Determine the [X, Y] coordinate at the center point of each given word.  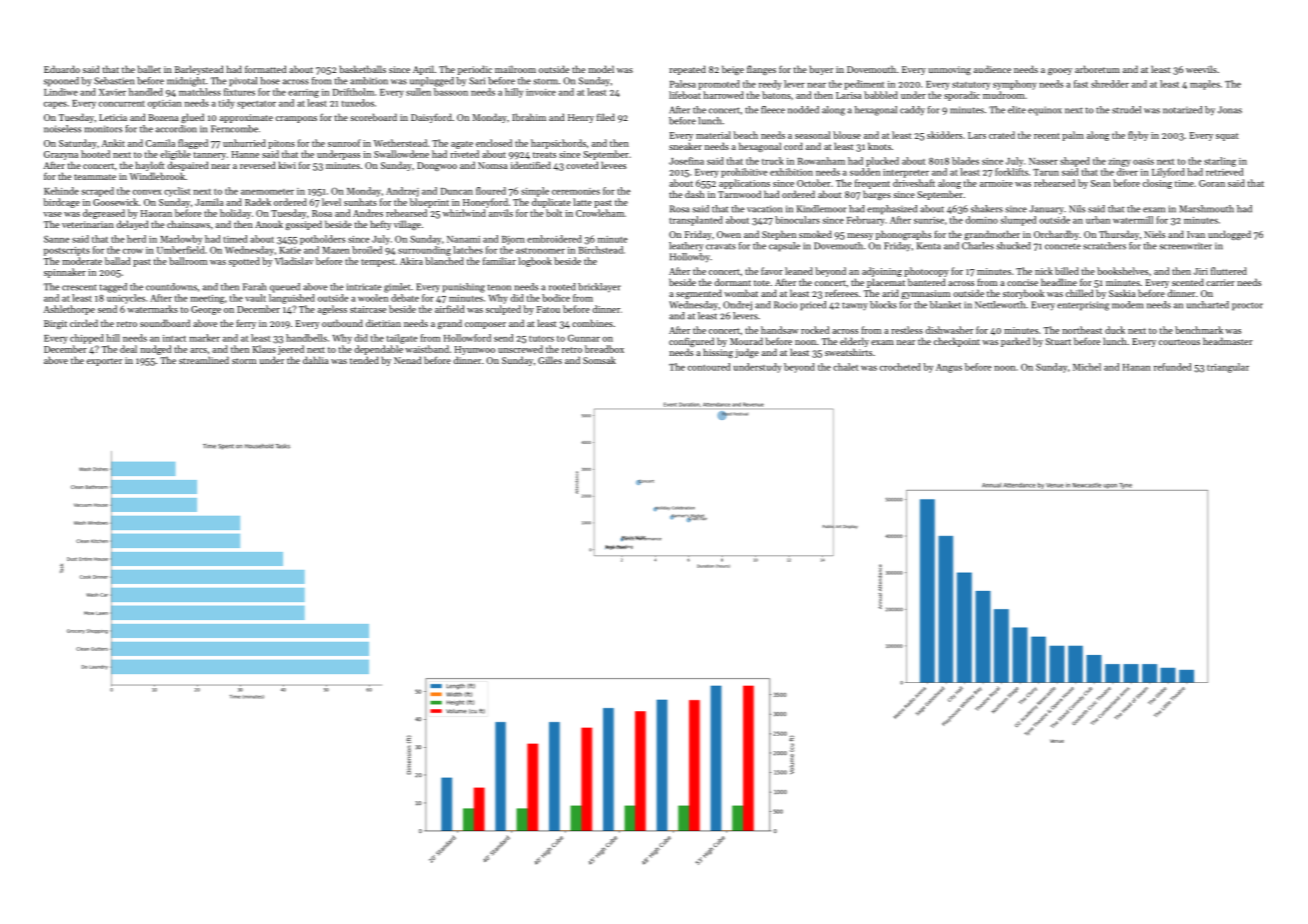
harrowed [723, 95]
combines [592, 323]
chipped [87, 339]
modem [1127, 305]
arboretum [1097, 69]
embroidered [554, 239]
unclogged [1229, 235]
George [206, 310]
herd [136, 239]
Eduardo [62, 69]
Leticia [113, 117]
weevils [1201, 69]
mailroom [515, 69]
